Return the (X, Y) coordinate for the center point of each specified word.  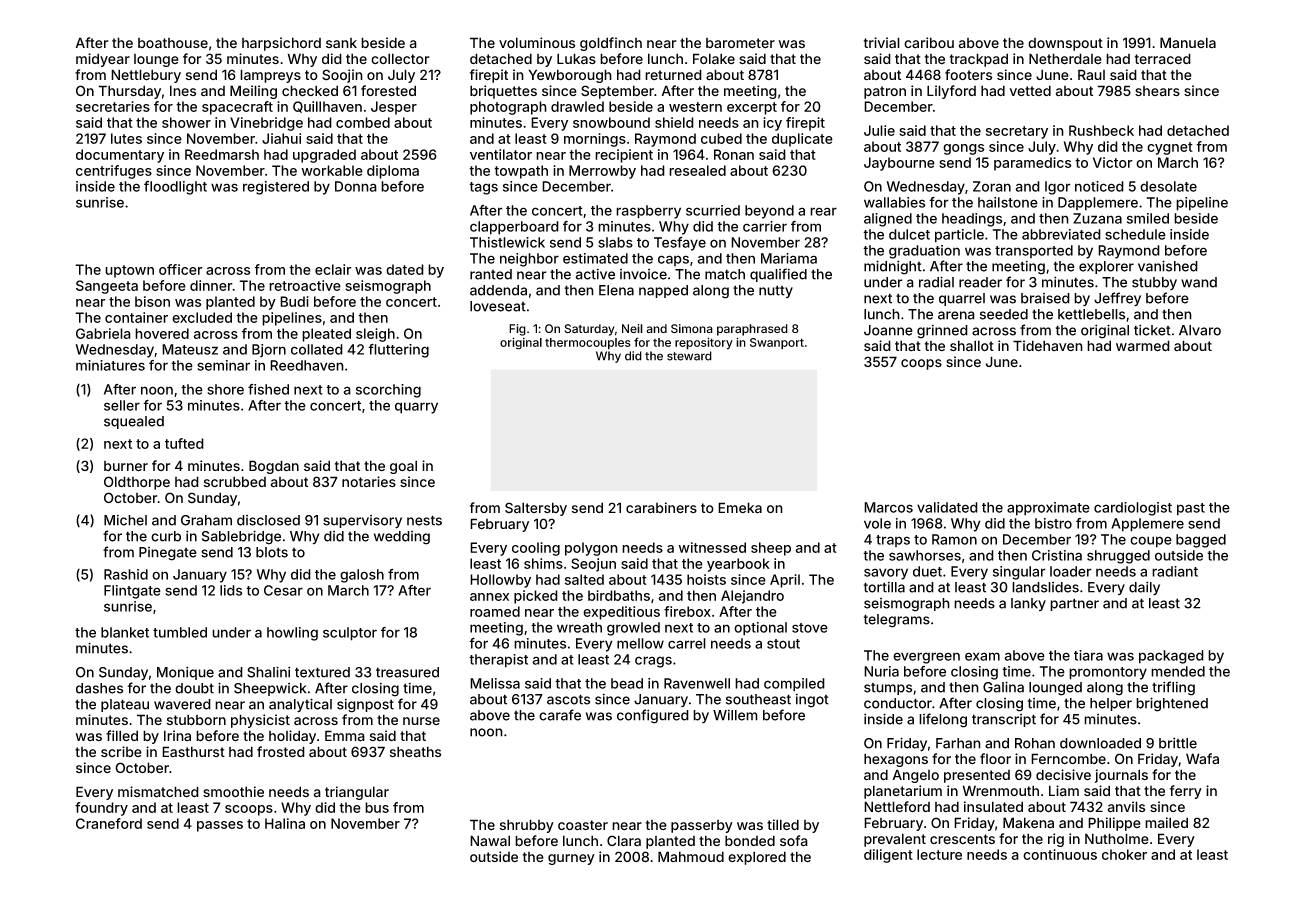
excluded (202, 317)
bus (377, 807)
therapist (498, 661)
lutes (126, 138)
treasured (407, 672)
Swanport (777, 344)
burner (126, 466)
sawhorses (925, 555)
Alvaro (1200, 330)
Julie (879, 130)
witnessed (712, 547)
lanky (1028, 604)
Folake (714, 59)
